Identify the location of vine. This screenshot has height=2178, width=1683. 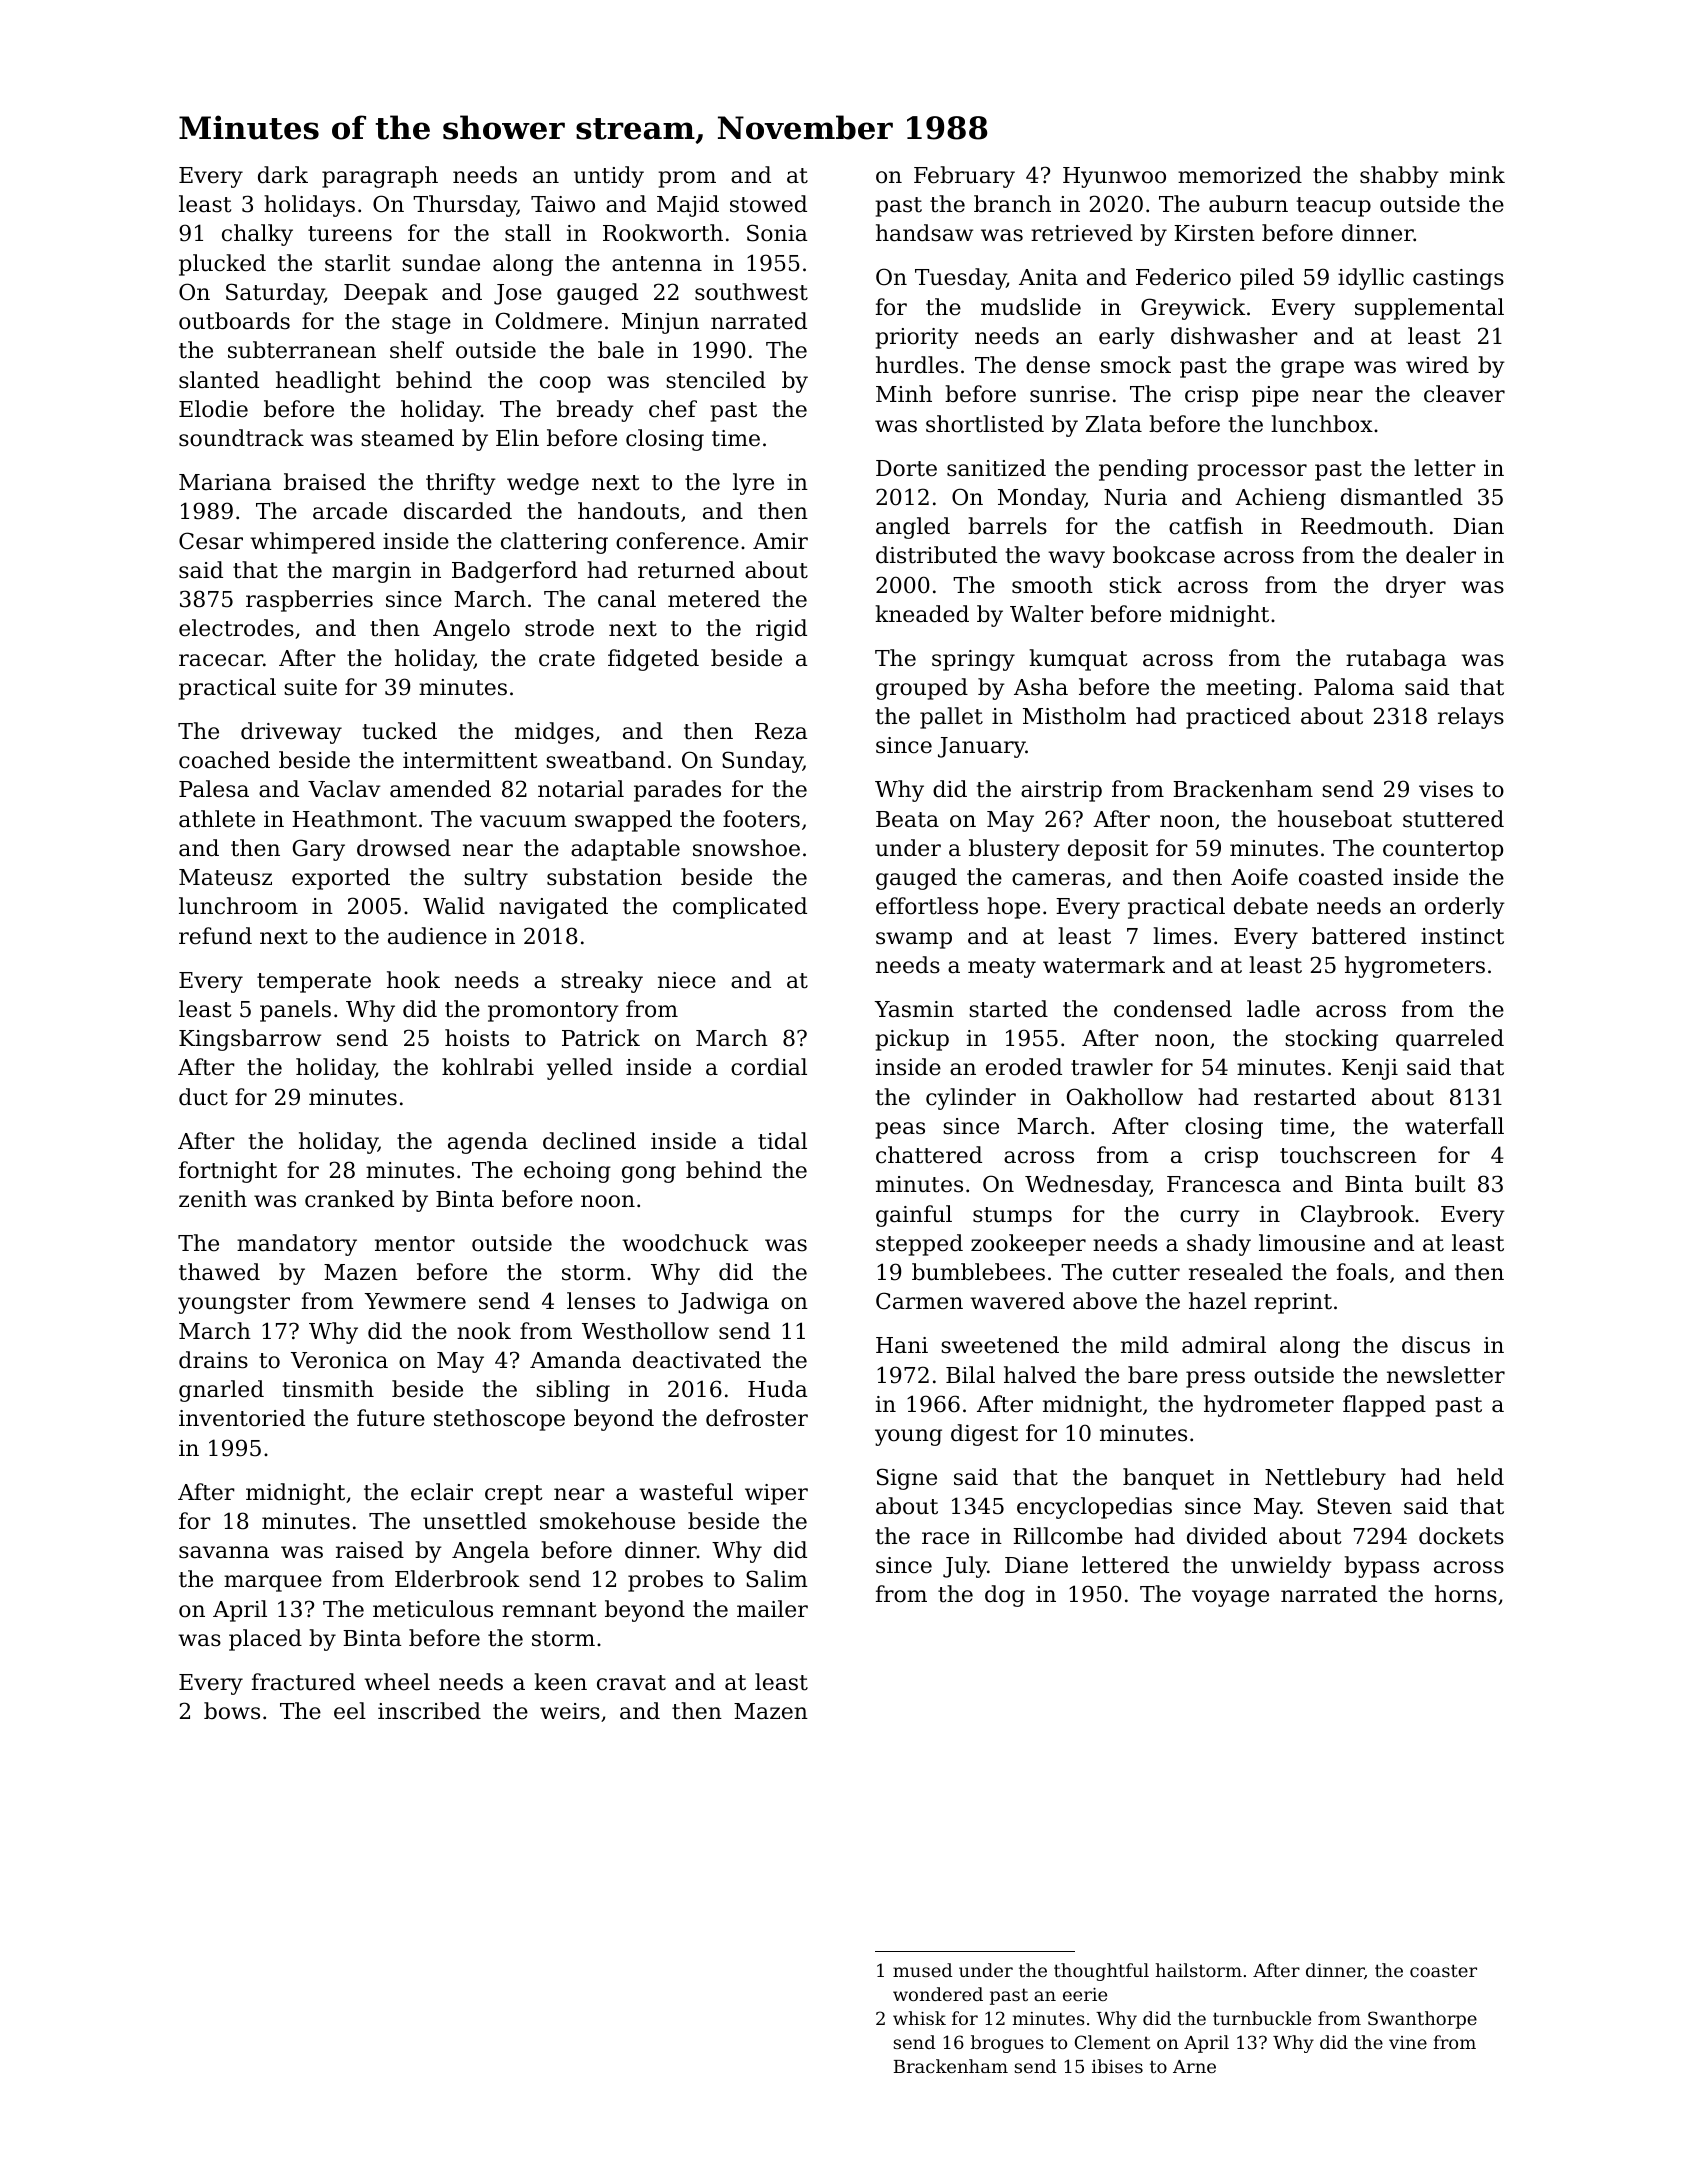
(1408, 2042).
